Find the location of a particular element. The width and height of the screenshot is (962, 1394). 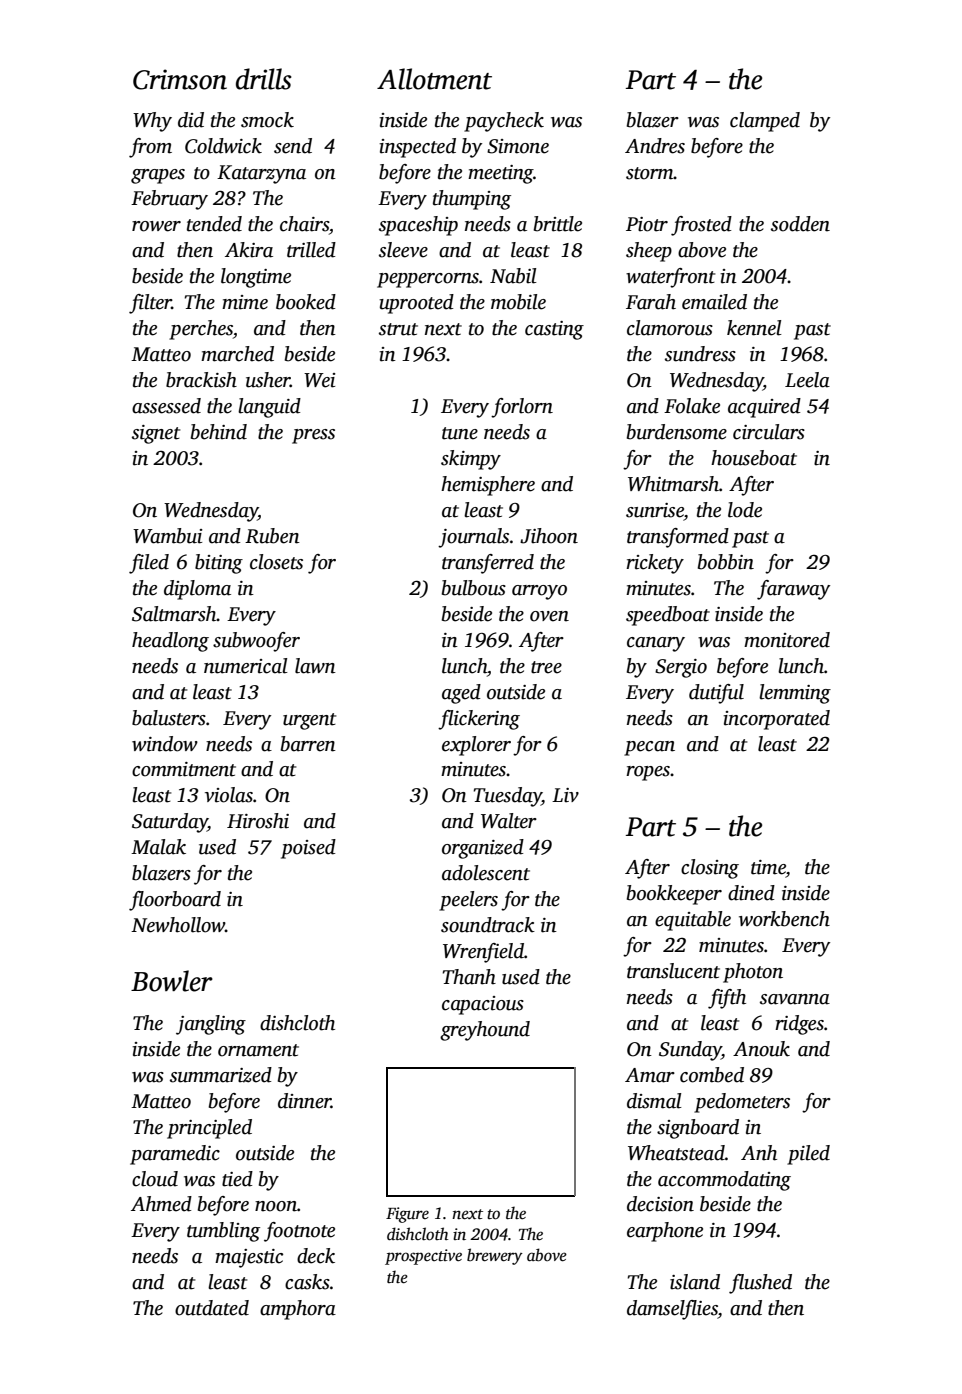

Crimson is located at coordinates (180, 79).
